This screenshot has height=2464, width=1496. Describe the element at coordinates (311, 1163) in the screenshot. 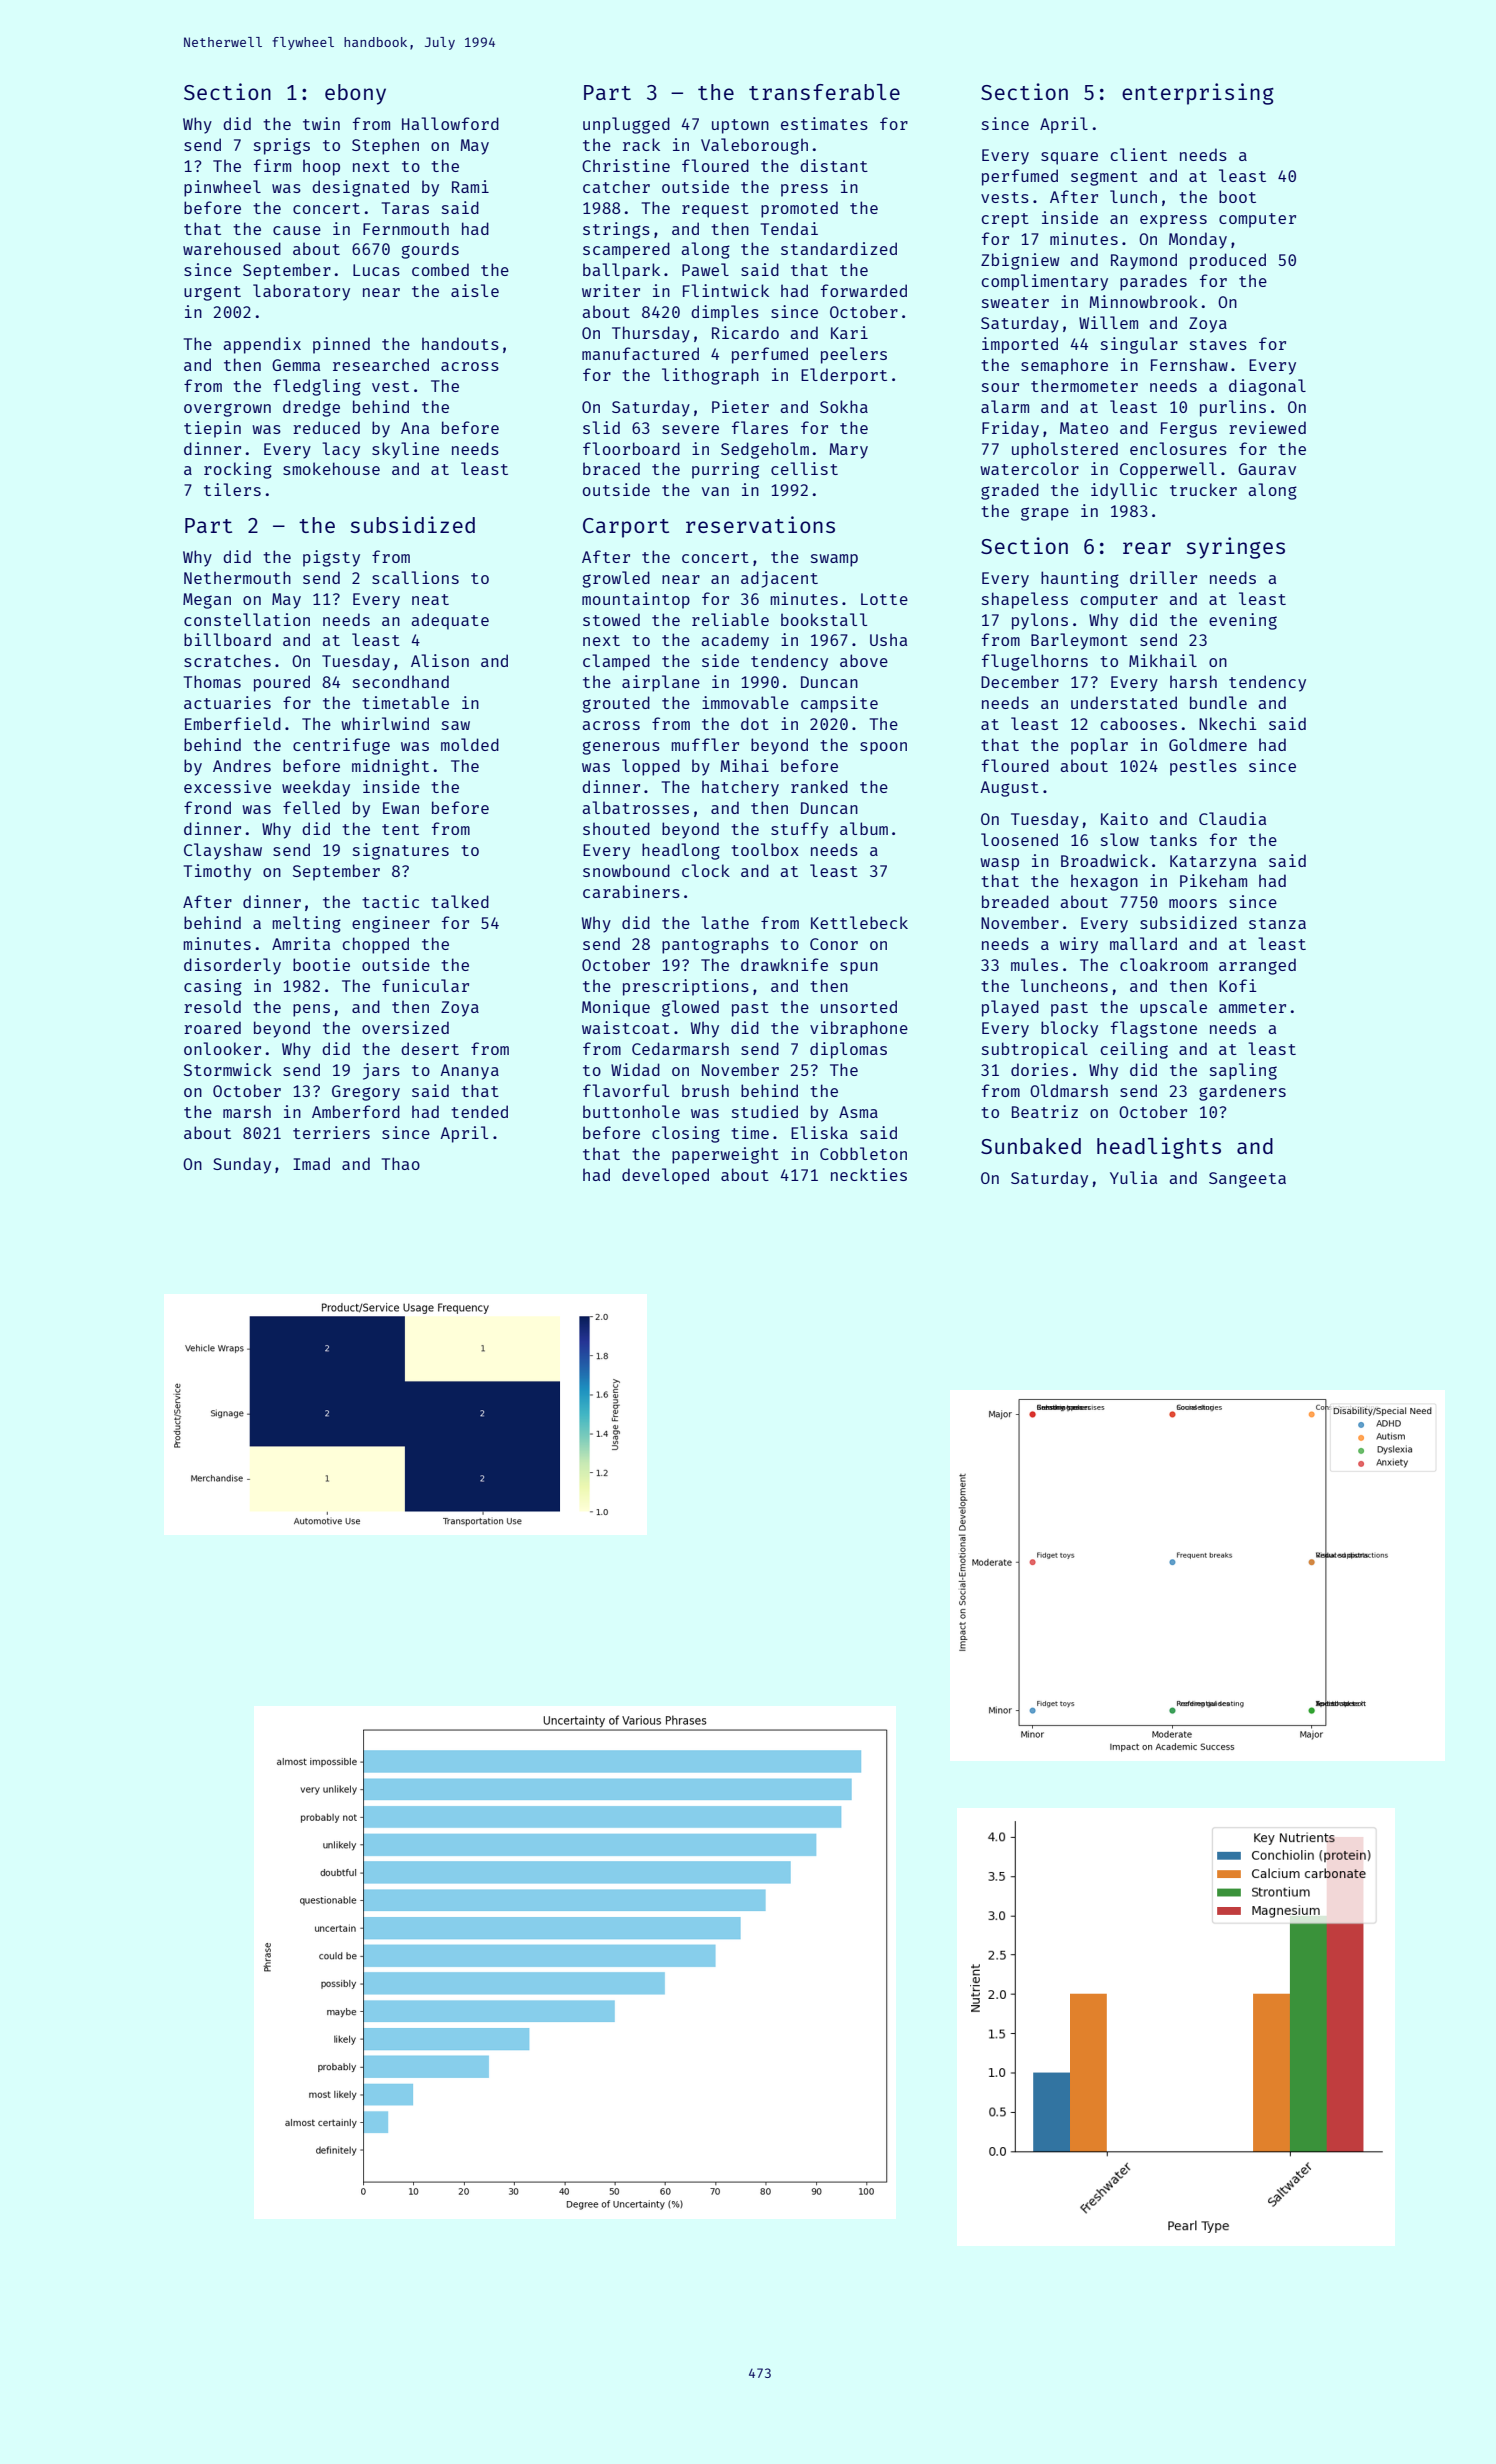

I see `Imad` at that location.
